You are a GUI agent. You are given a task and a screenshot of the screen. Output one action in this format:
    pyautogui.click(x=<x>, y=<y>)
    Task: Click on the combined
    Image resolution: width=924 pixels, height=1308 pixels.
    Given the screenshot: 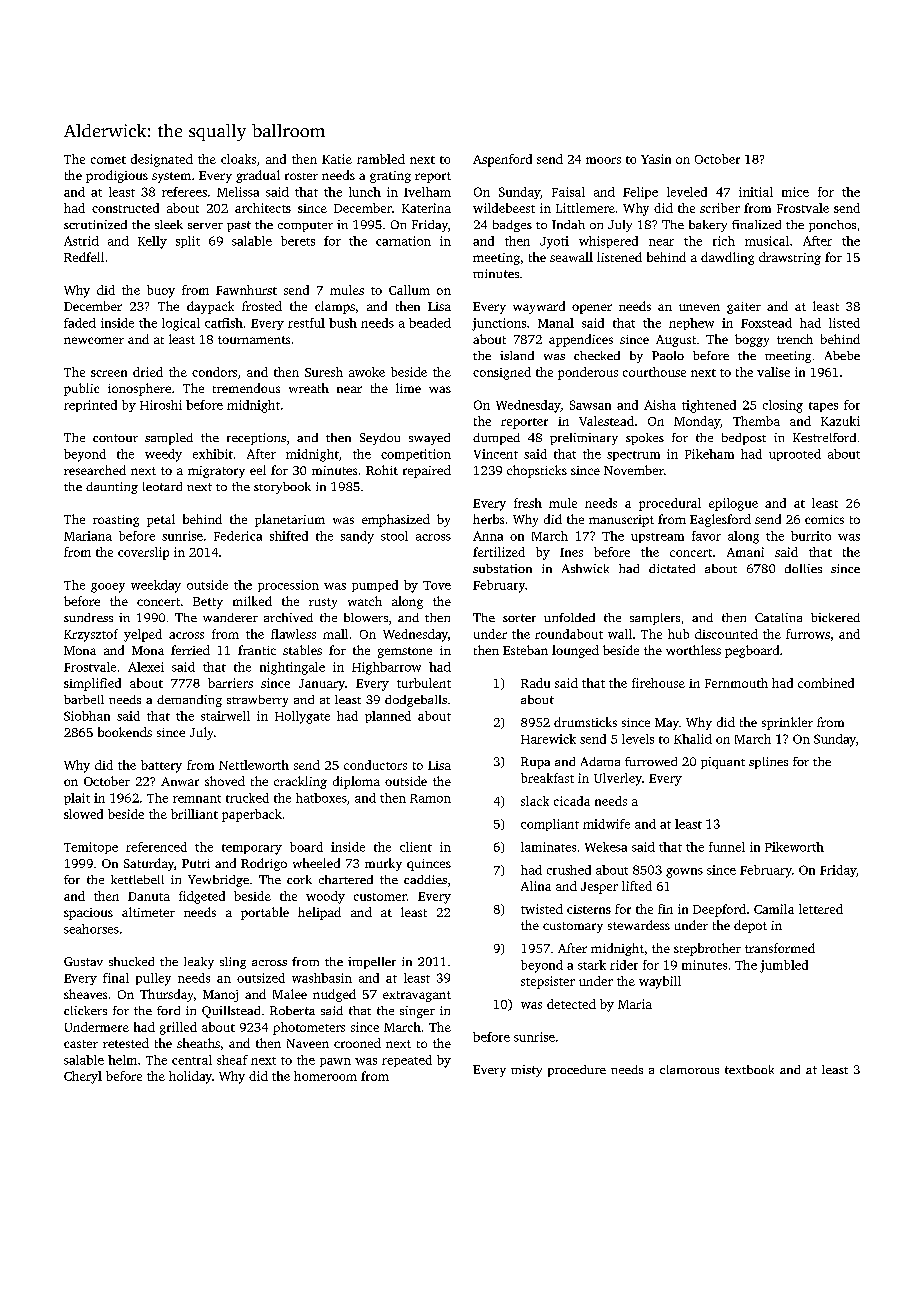 What is the action you would take?
    pyautogui.click(x=826, y=683)
